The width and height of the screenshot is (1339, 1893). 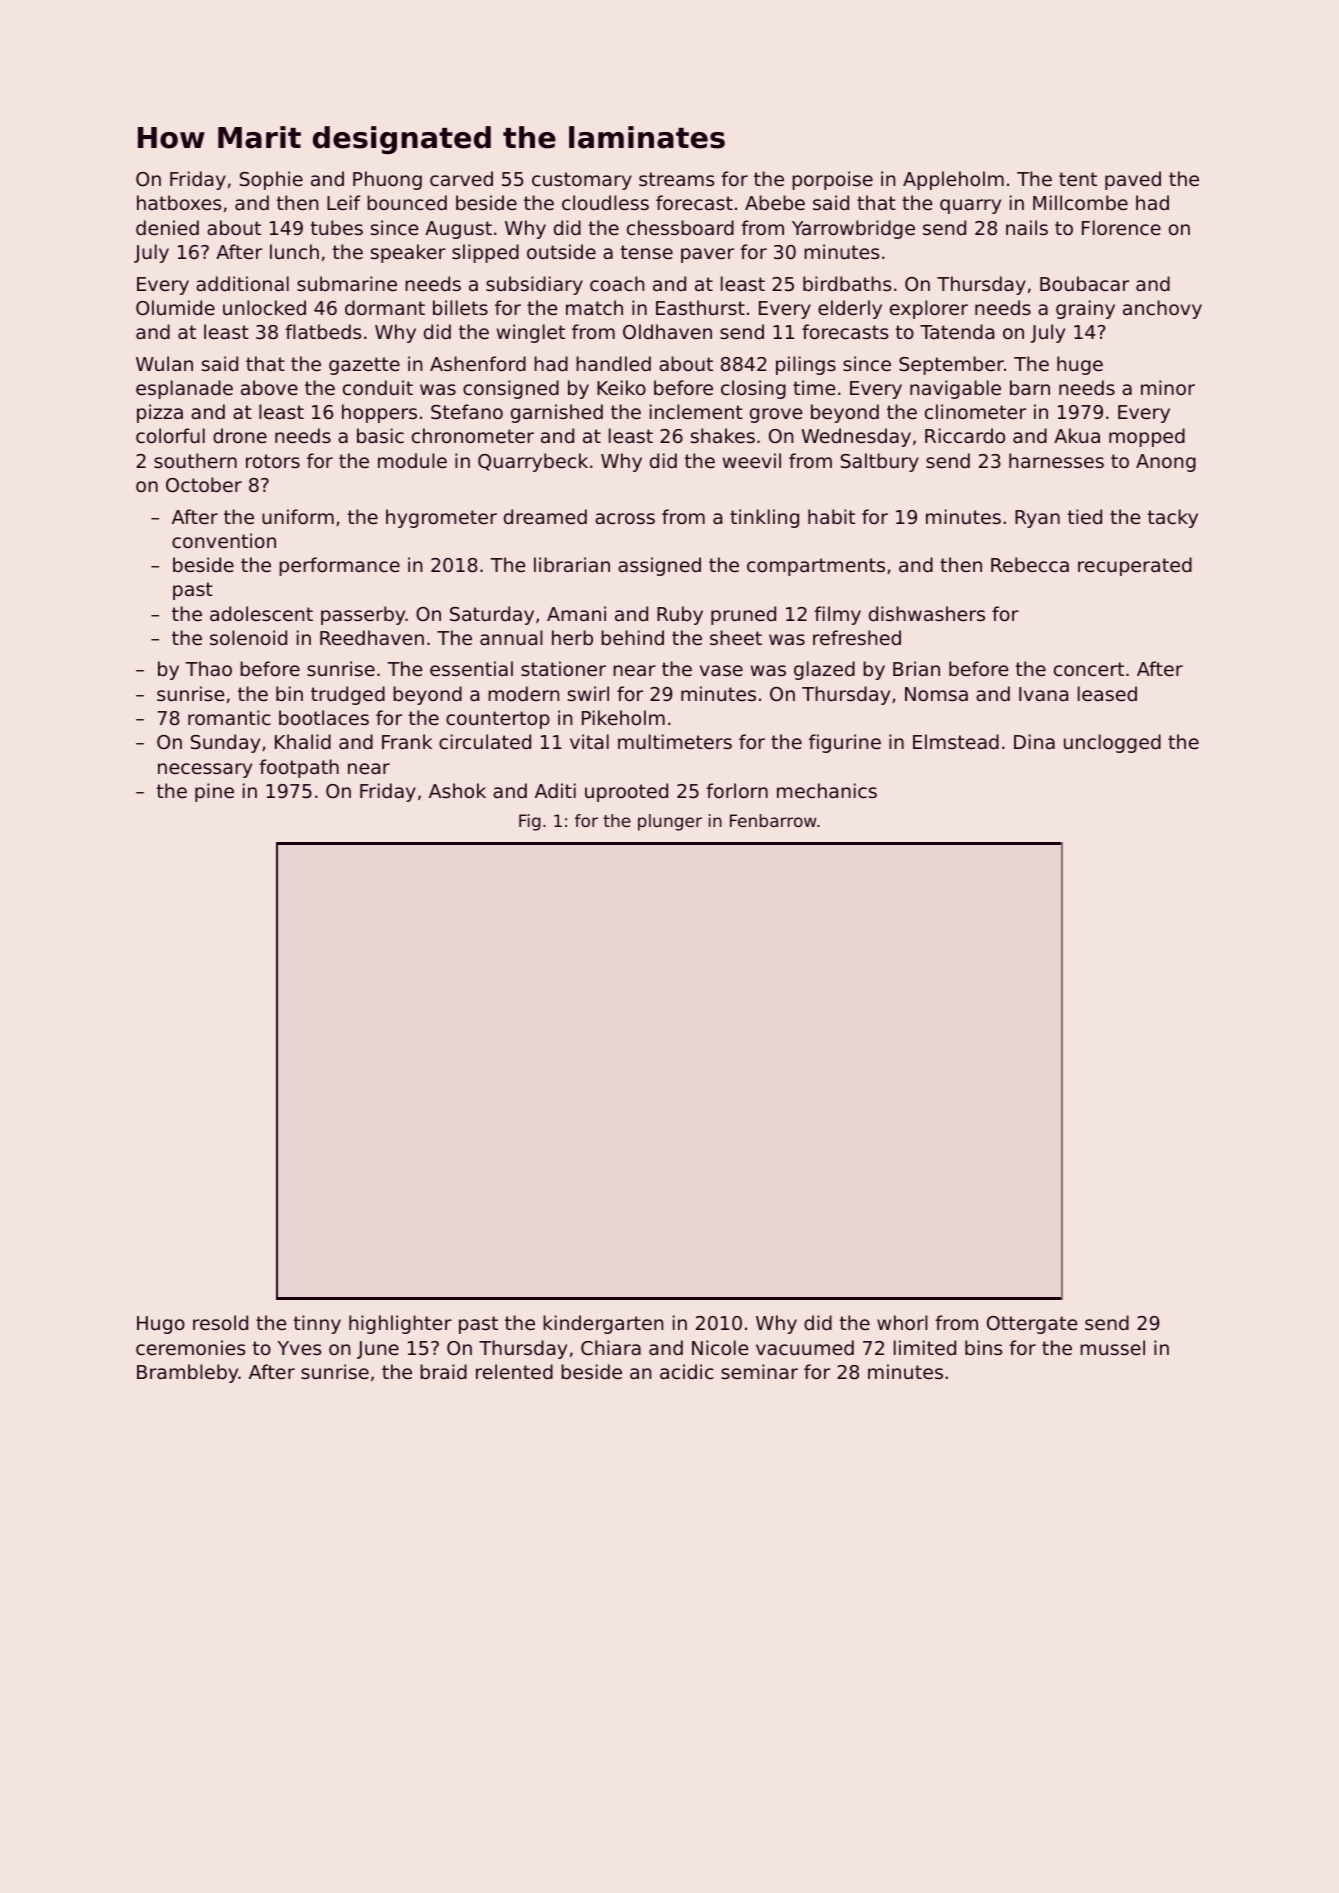 What do you see at coordinates (400, 1324) in the screenshot?
I see `highlighter` at bounding box center [400, 1324].
